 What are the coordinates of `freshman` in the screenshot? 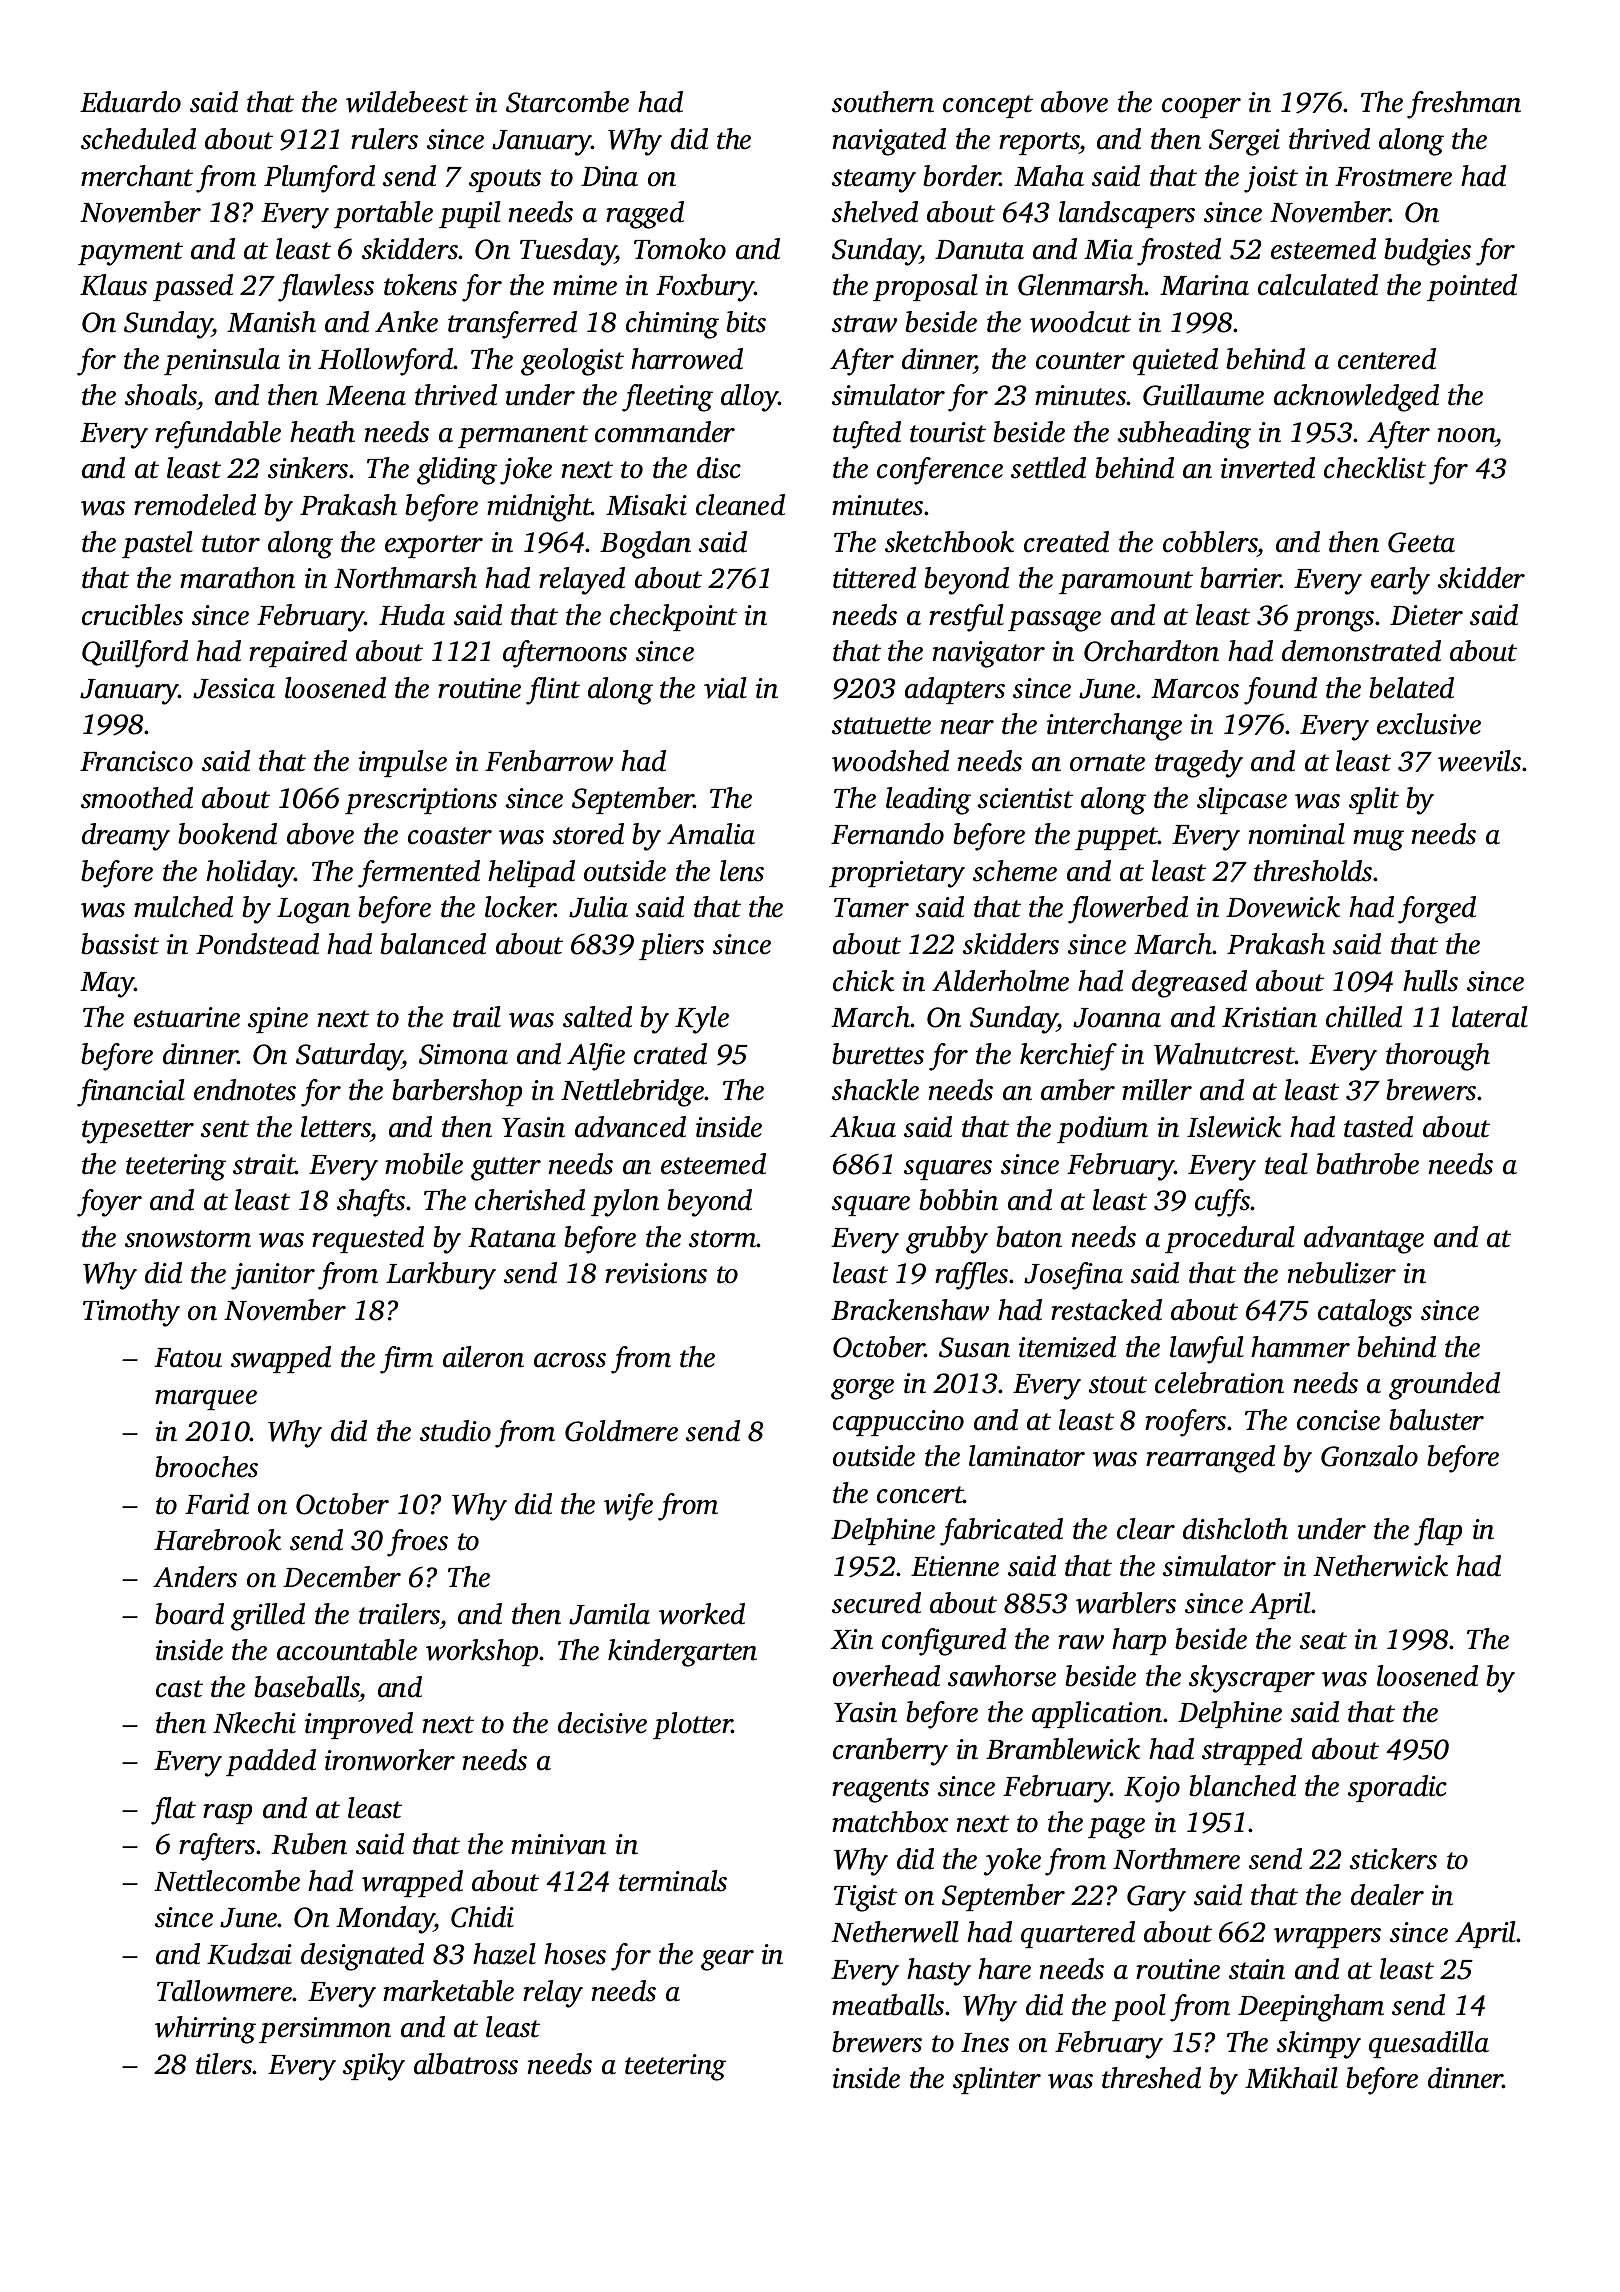 It's located at (1464, 105).
